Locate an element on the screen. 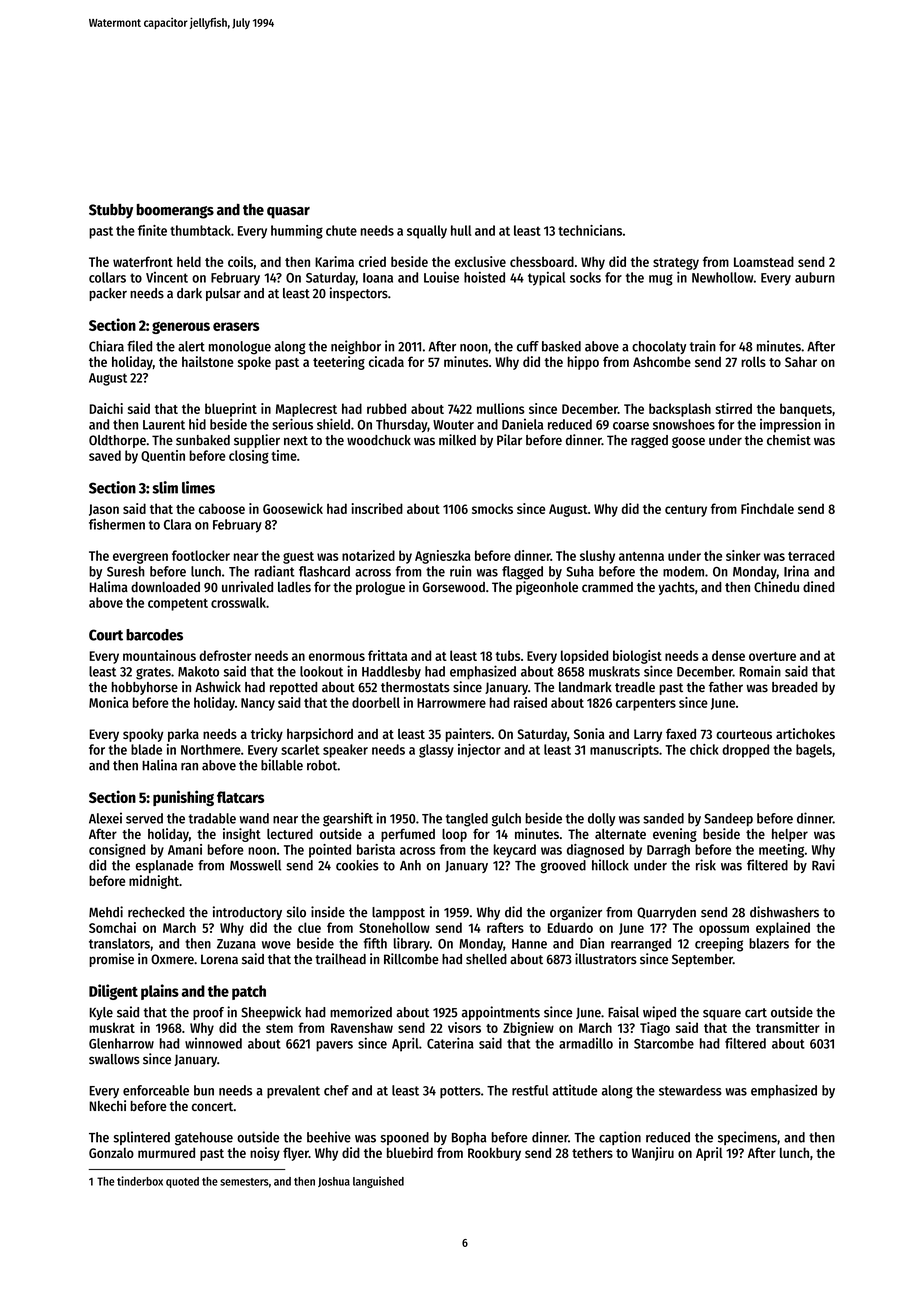 The image size is (924, 1308). chemist is located at coordinates (789, 440).
